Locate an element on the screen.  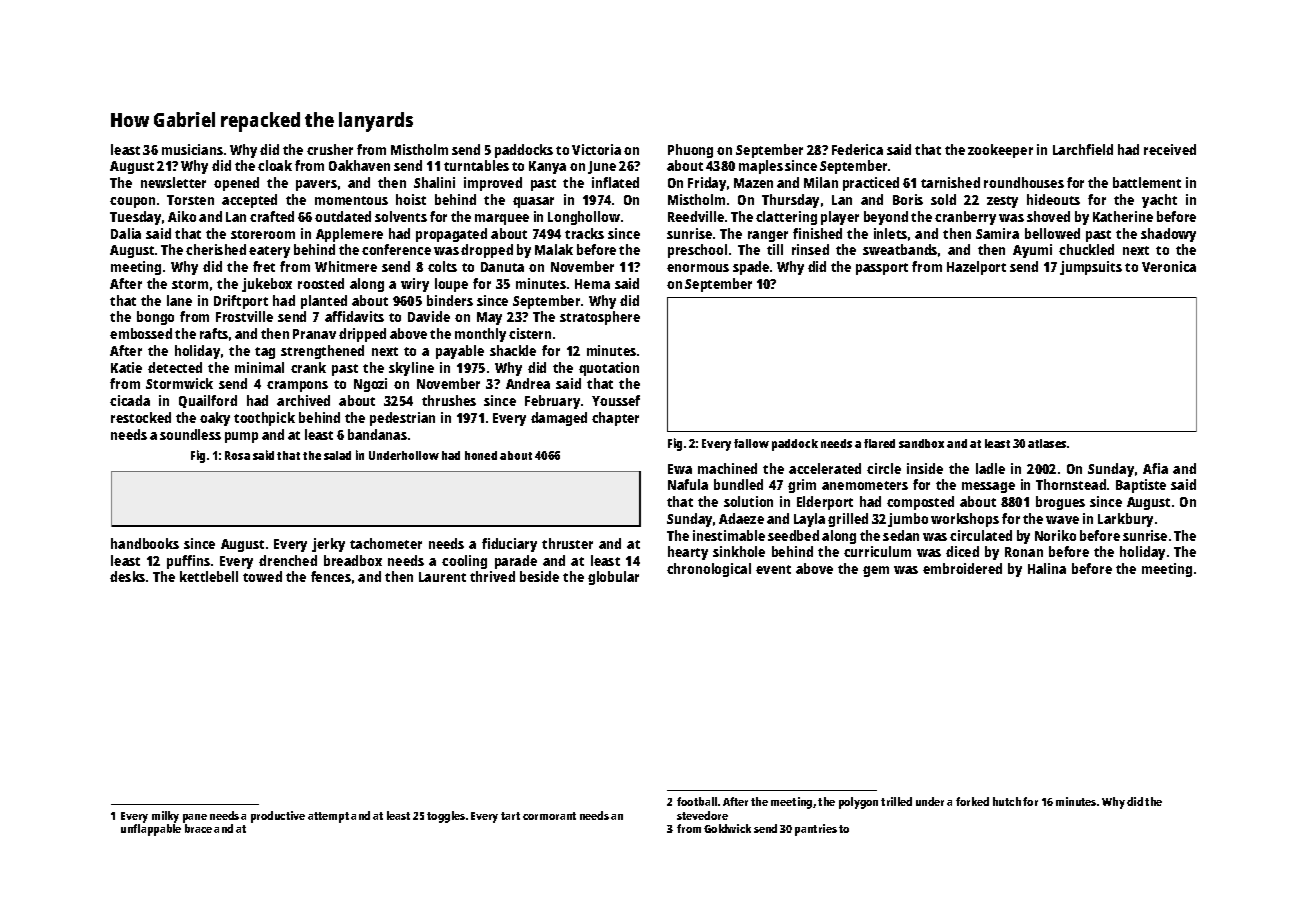
Hazelport is located at coordinates (976, 268).
